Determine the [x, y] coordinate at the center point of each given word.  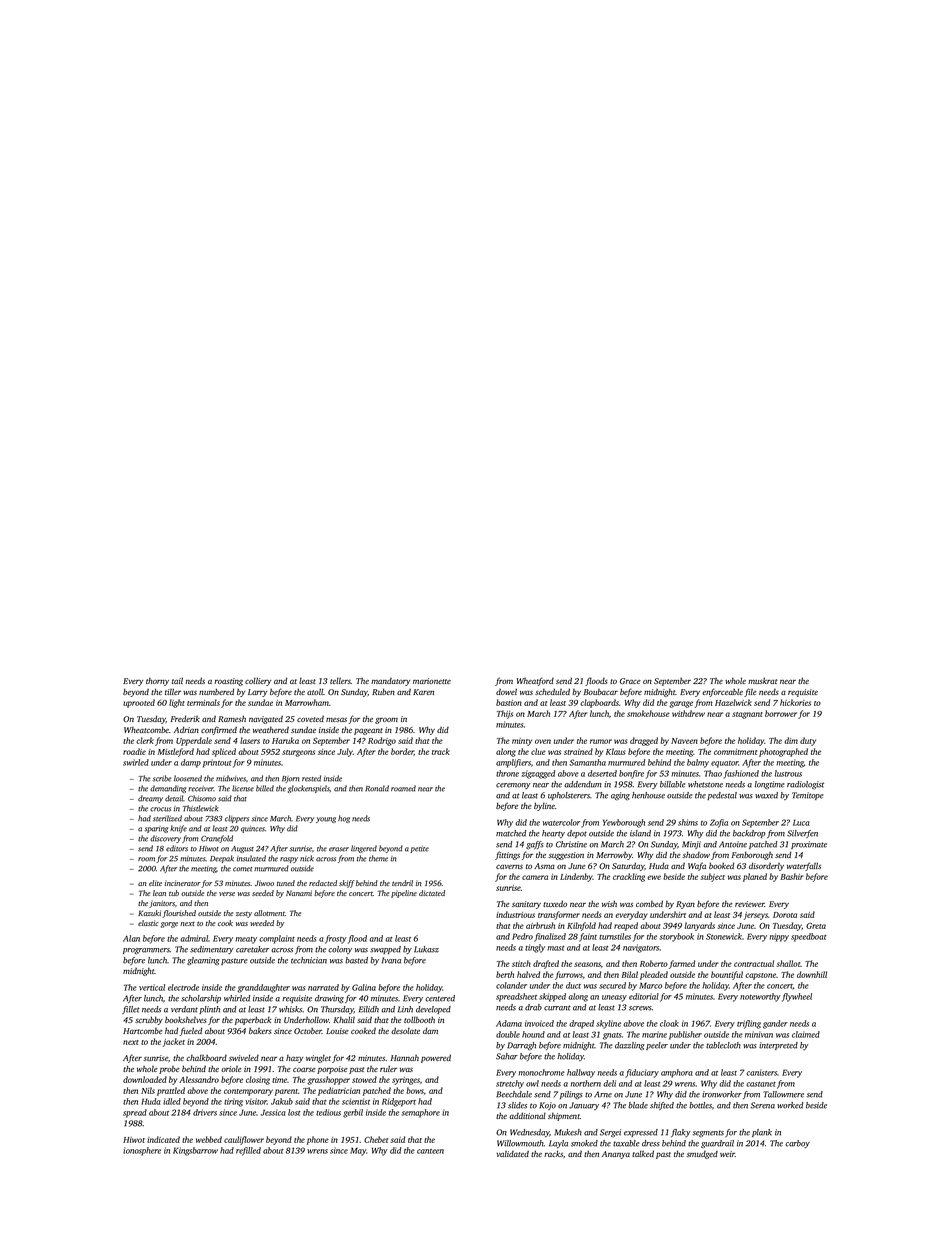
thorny [157, 682]
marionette [432, 681]
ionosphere [142, 1151]
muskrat [762, 680]
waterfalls [804, 866]
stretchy [510, 1084]
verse [227, 894]
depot [577, 834]
